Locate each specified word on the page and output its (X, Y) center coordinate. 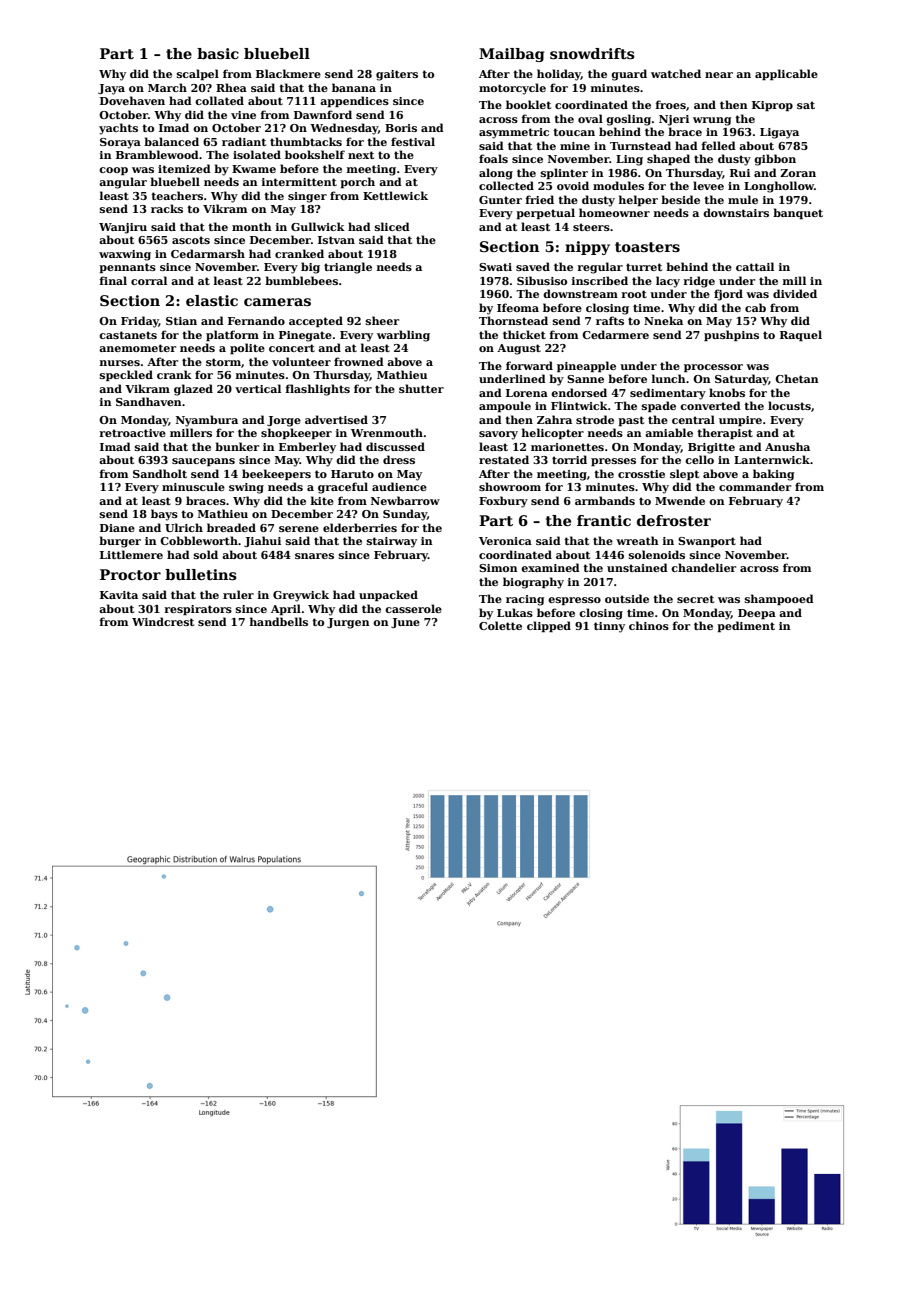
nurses (120, 363)
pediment (746, 626)
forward (529, 365)
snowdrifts (592, 53)
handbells (279, 621)
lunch (669, 378)
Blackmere (288, 73)
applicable (786, 74)
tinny (609, 627)
